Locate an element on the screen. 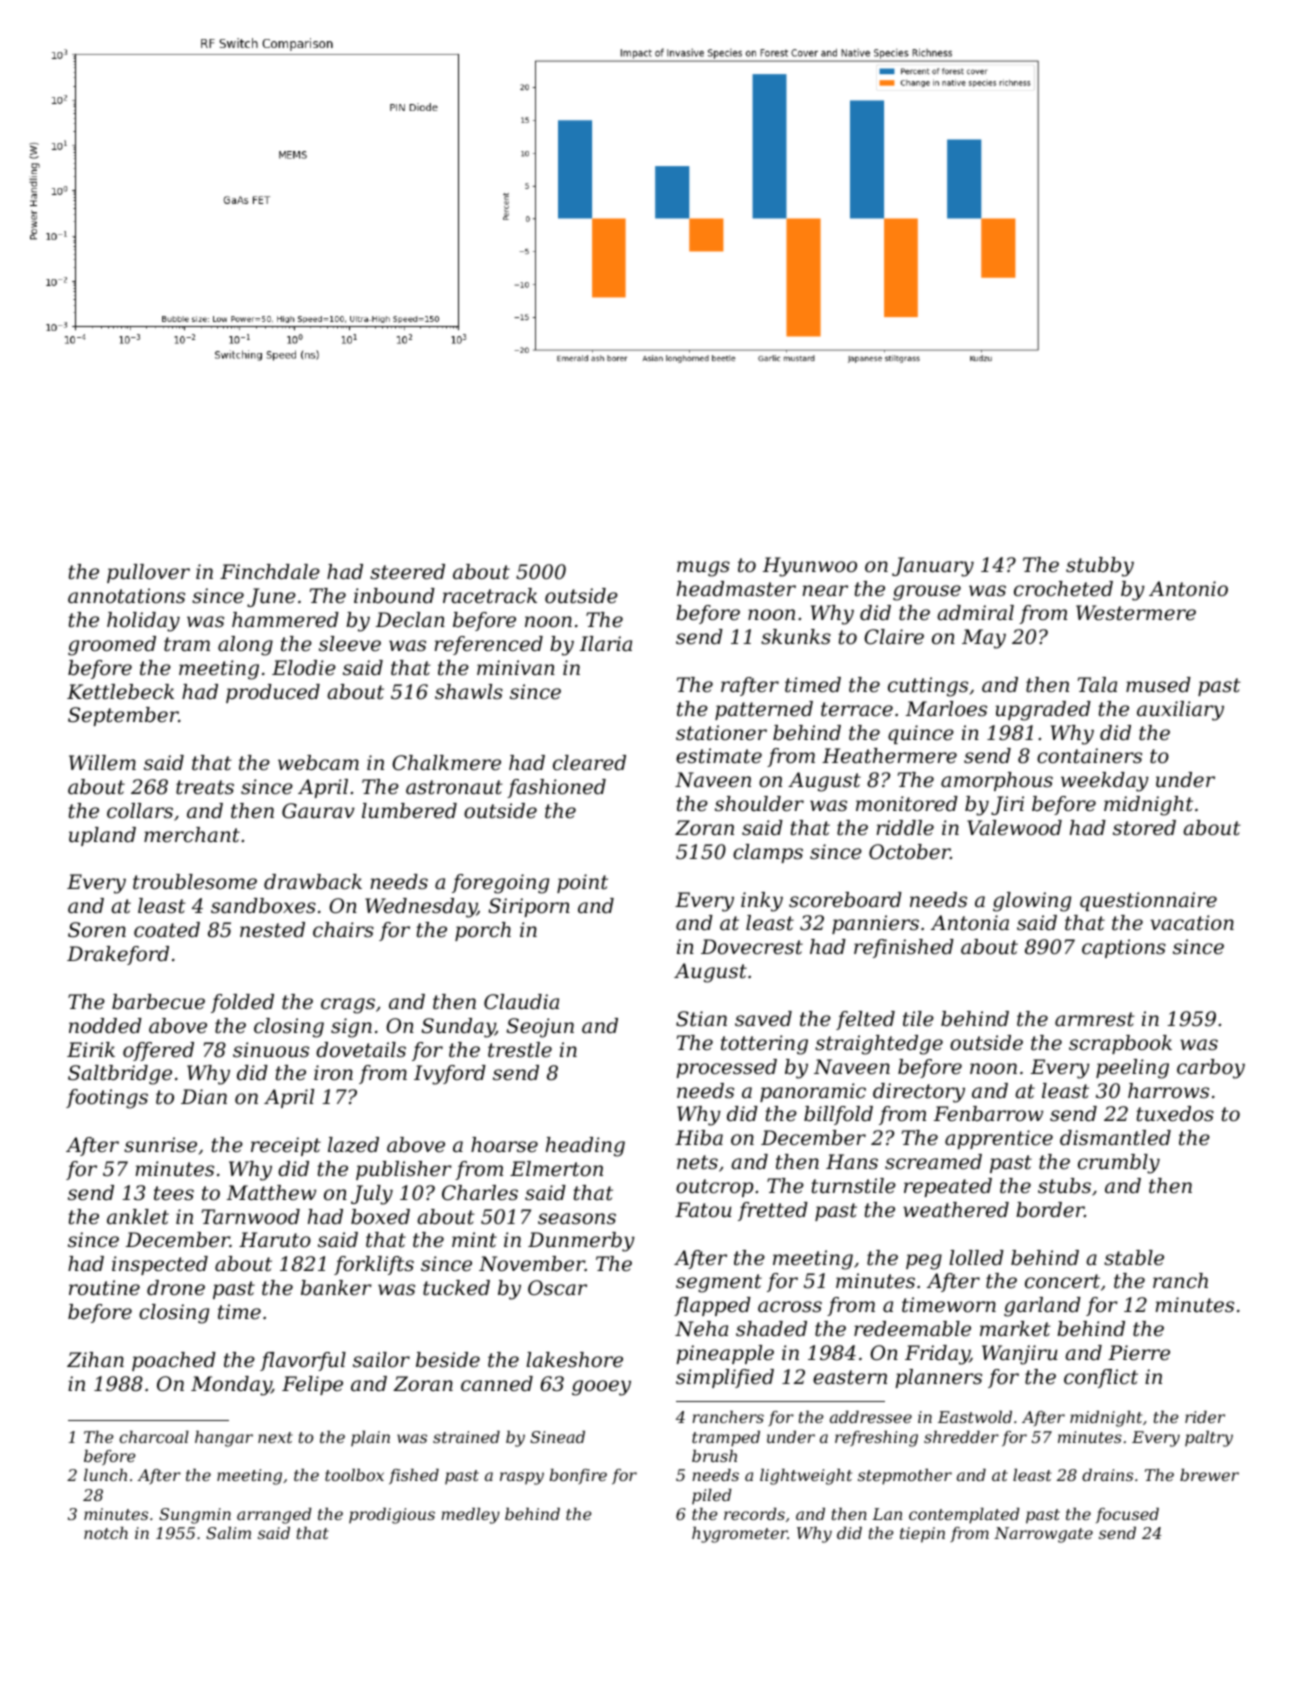 This screenshot has width=1316, height=1703. pullover is located at coordinates (148, 573).
